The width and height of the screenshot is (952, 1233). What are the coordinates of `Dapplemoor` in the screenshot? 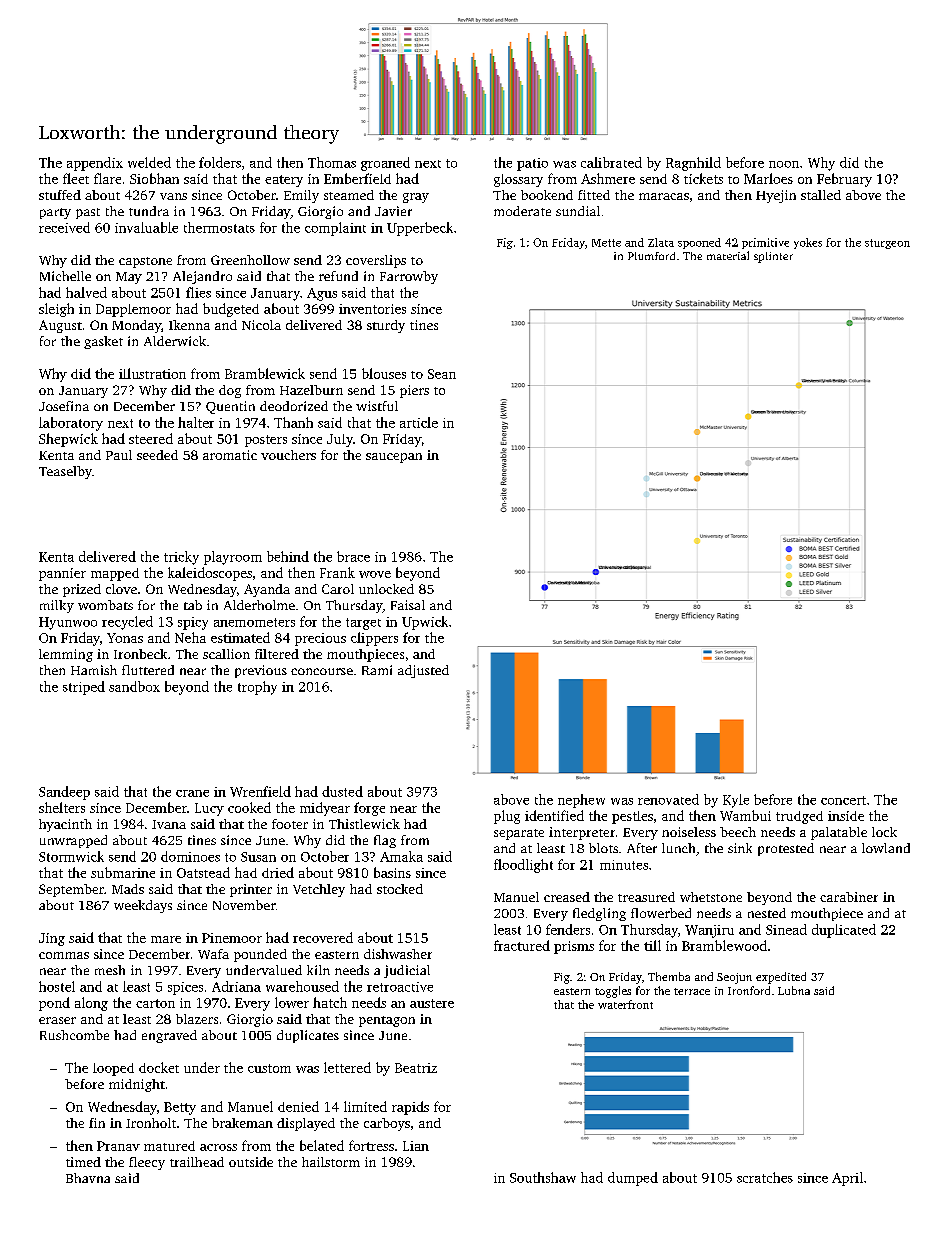 It's located at (133, 310).
